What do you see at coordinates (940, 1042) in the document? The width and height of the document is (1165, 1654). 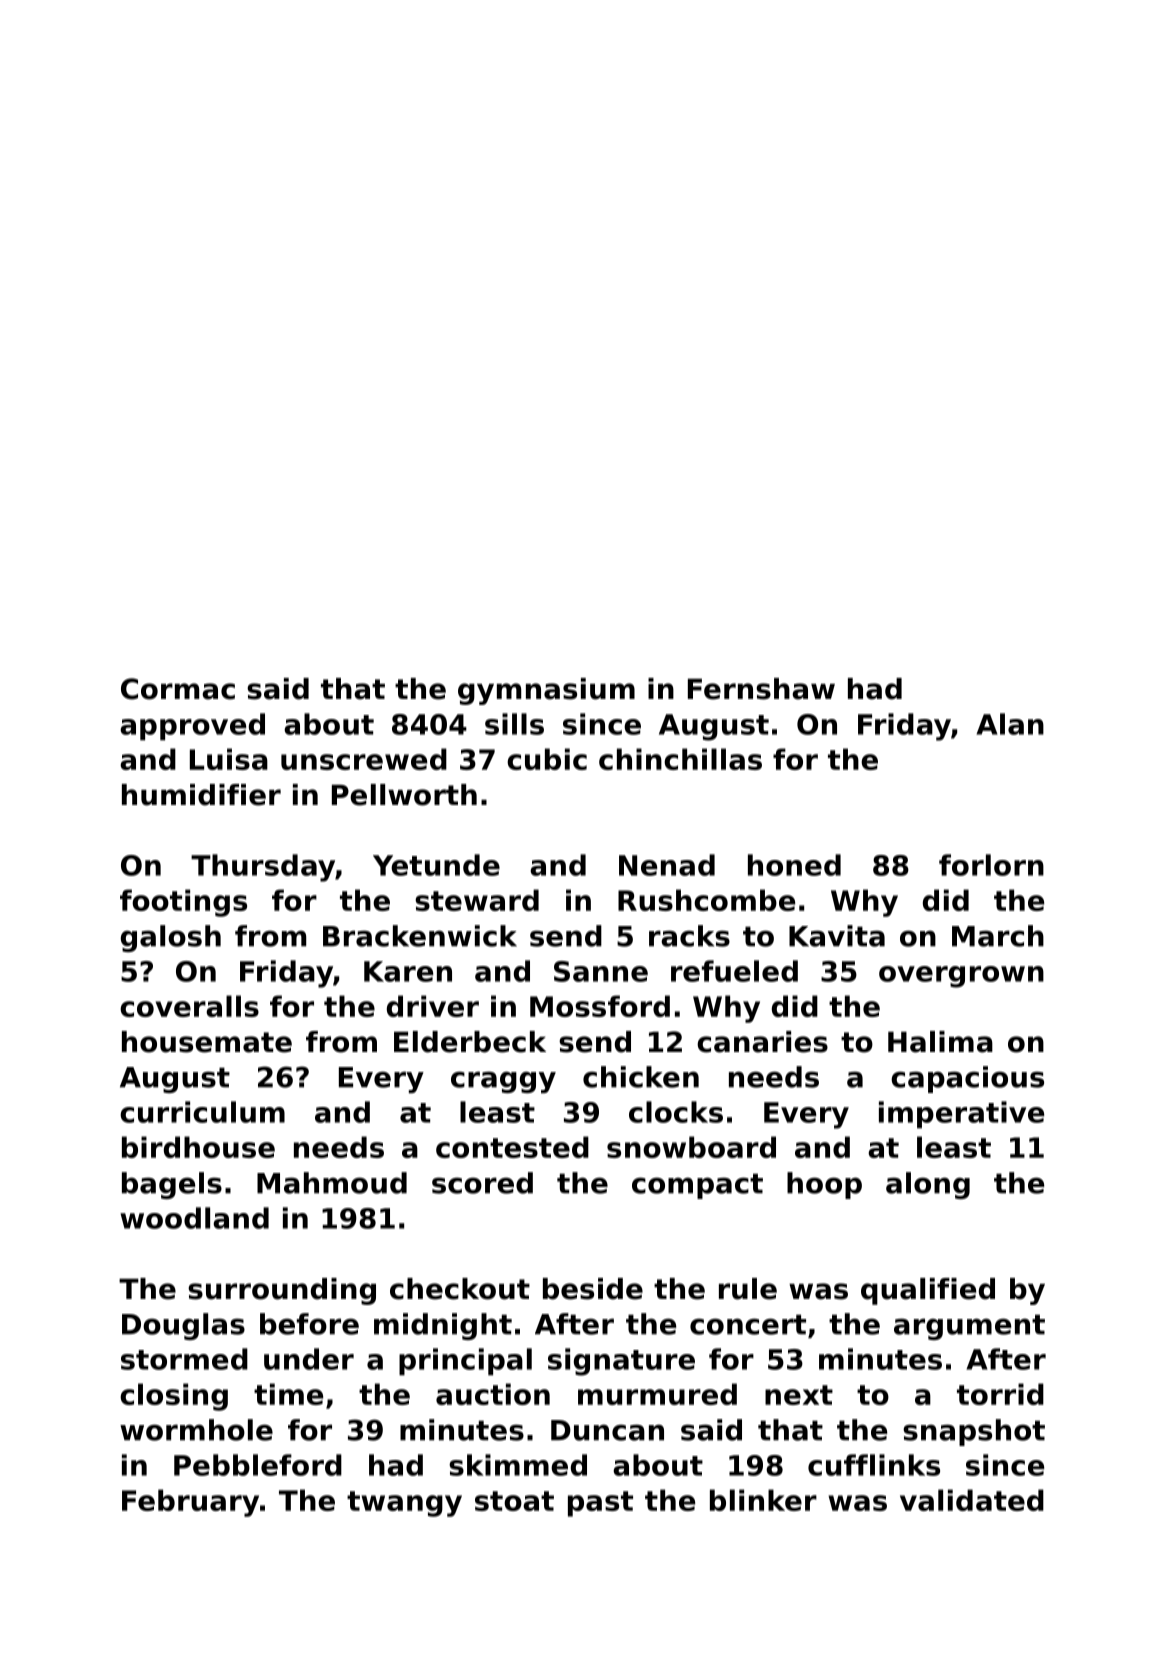 I see `Halima` at bounding box center [940, 1042].
